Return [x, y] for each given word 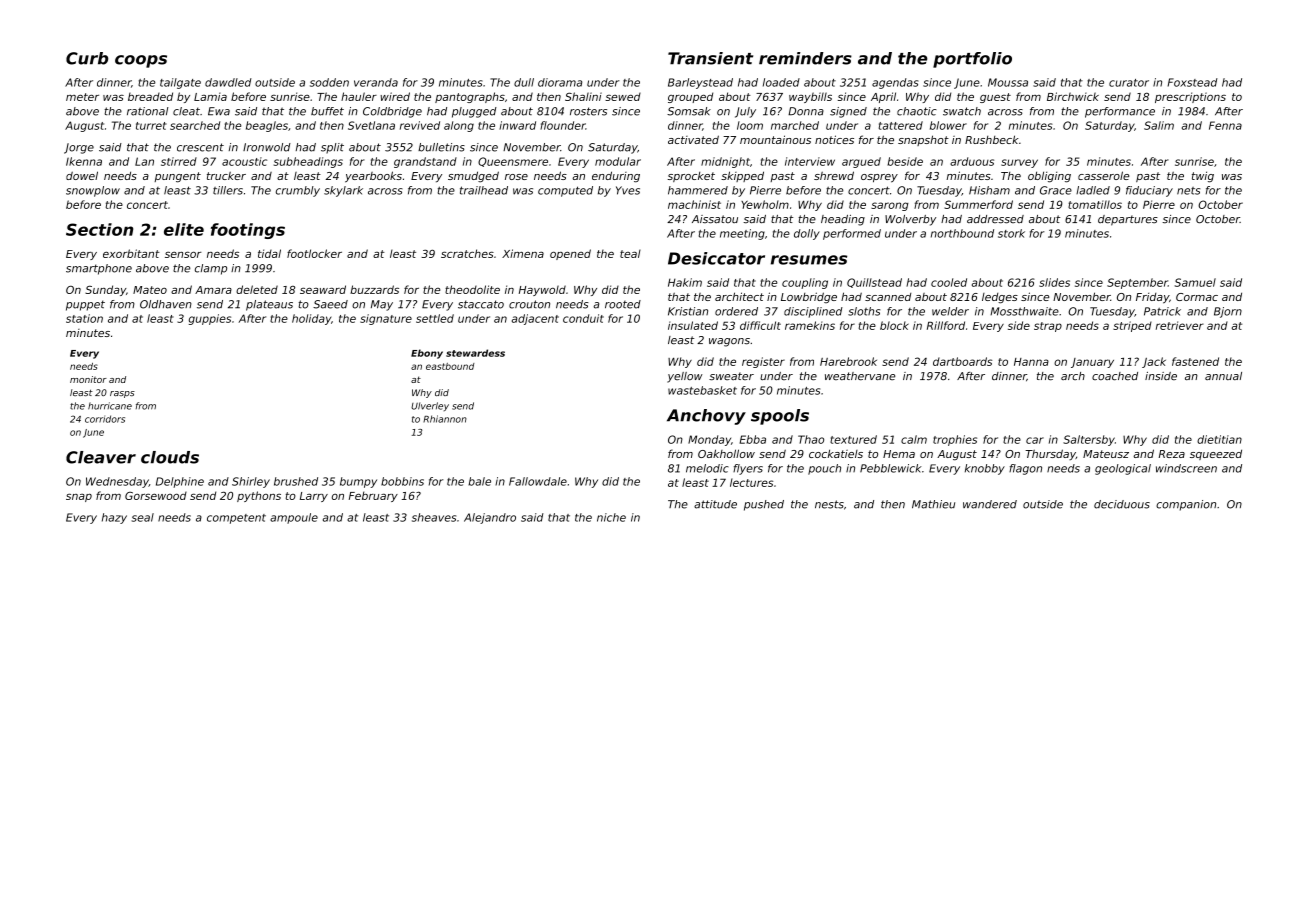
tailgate [180, 83]
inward [517, 125]
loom [750, 125]
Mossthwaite [1024, 311]
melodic [707, 468]
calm [914, 439]
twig [1203, 177]
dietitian [1219, 439]
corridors [105, 419]
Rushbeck [992, 139]
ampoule [294, 518]
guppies [210, 319]
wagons [729, 342]
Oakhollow [726, 453]
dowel [82, 175]
